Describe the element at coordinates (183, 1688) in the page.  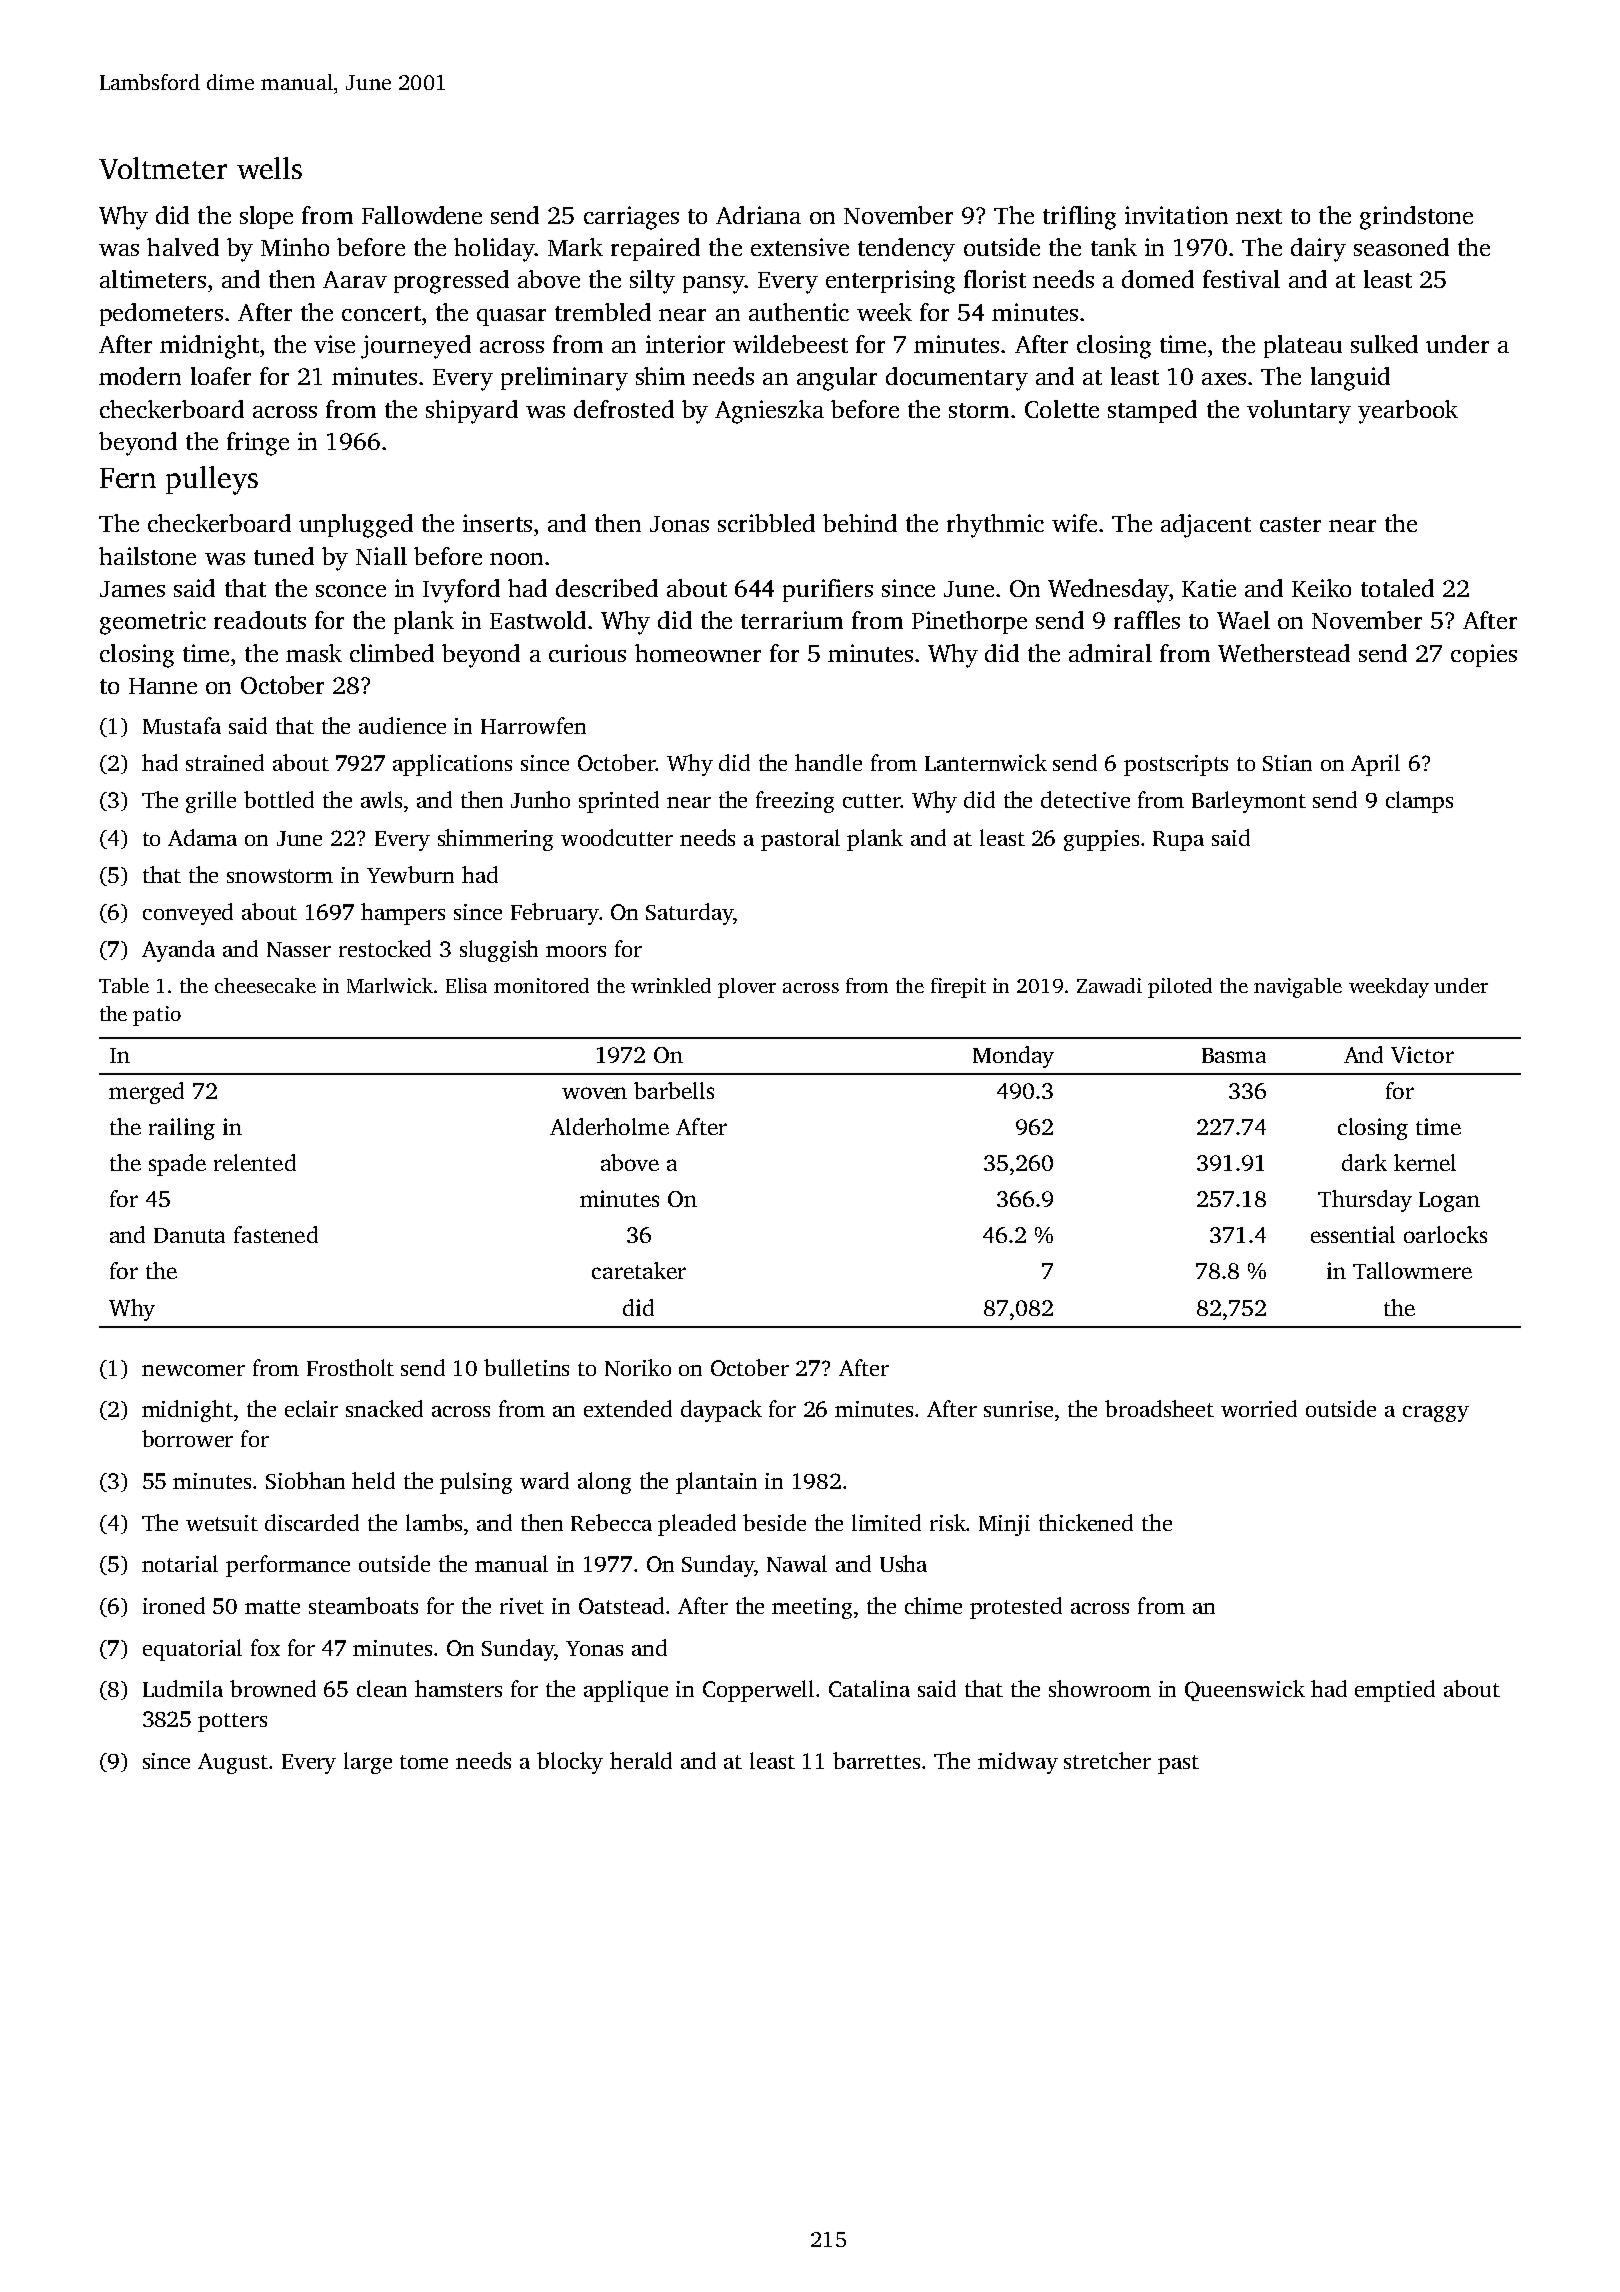
I see `Ludmila` at that location.
